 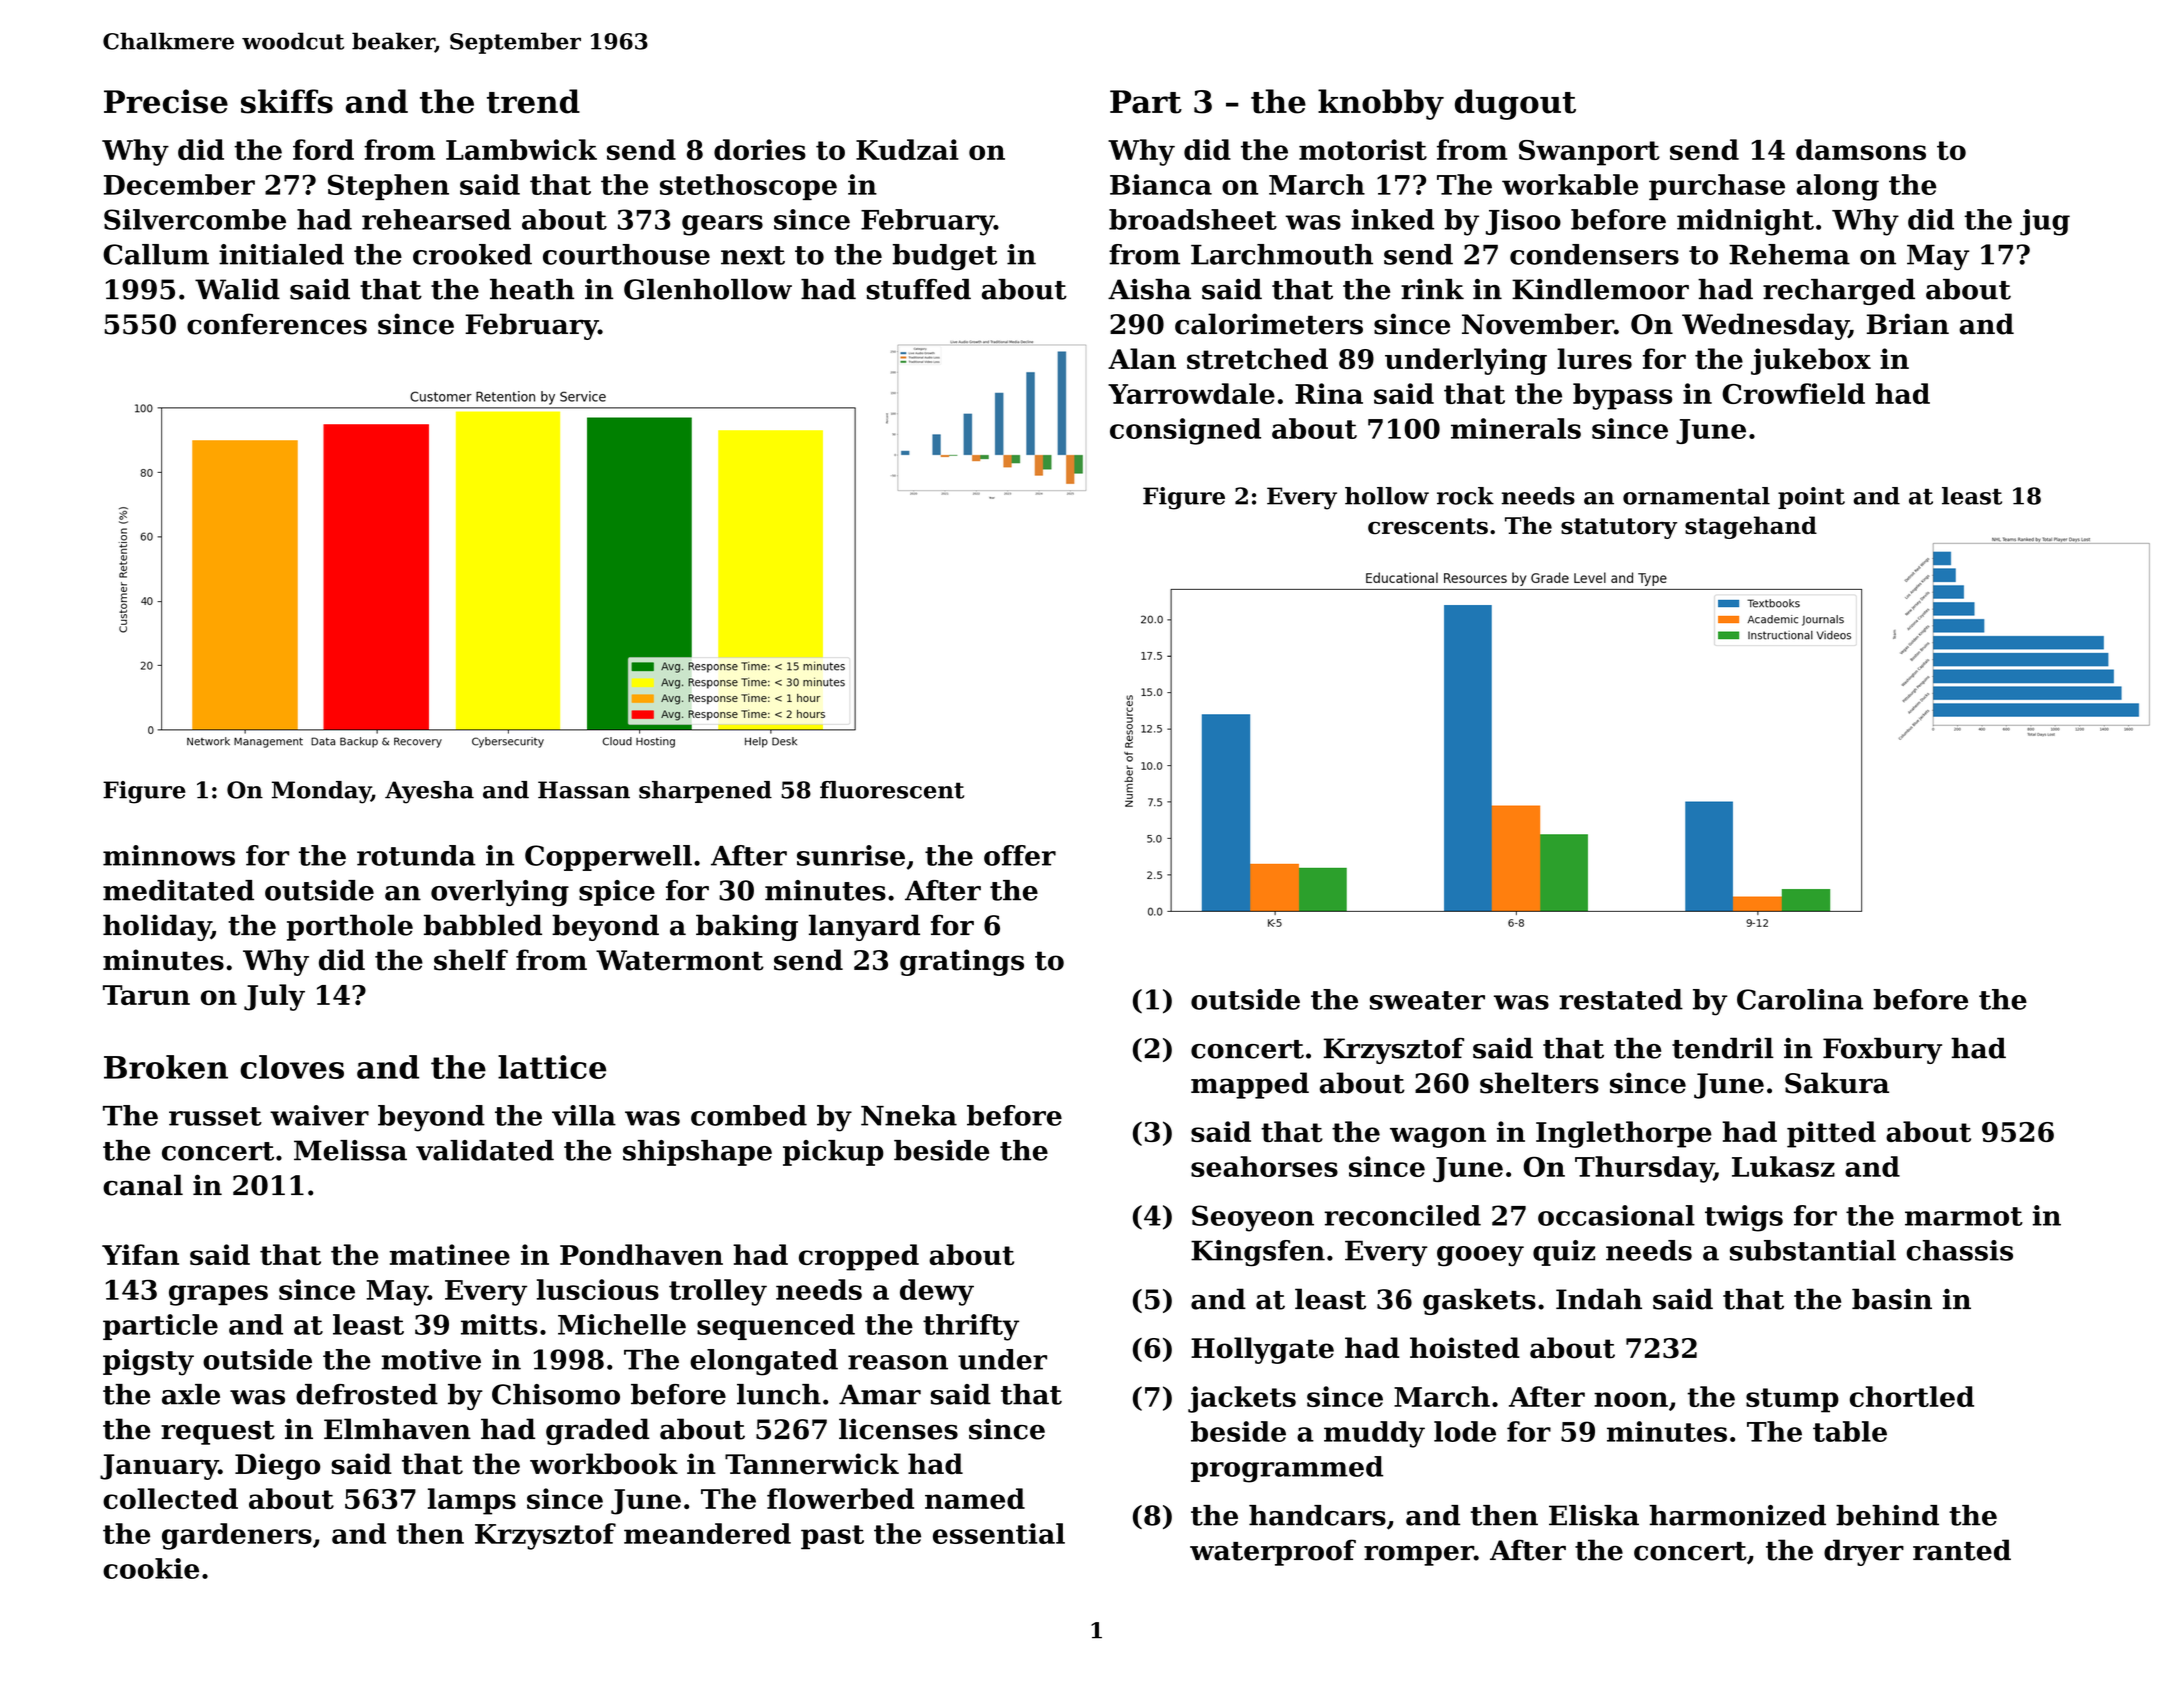 I want to click on heath, so click(x=532, y=289).
